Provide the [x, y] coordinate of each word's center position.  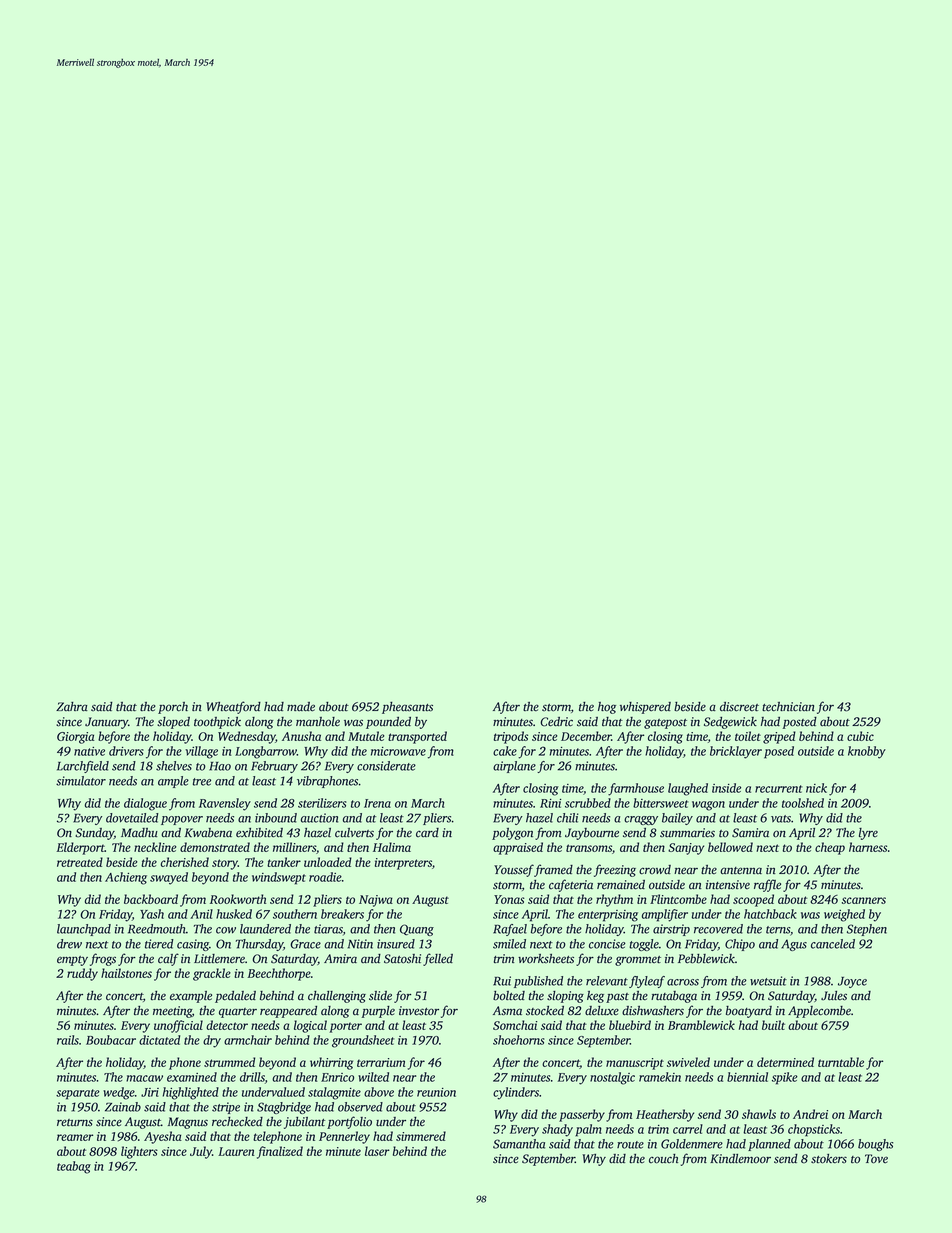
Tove [876, 1159]
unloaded [328, 862]
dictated [159, 1040]
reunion [436, 1092]
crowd [655, 870]
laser [377, 1151]
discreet [739, 707]
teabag [74, 1167]
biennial [747, 1077]
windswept [279, 878]
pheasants [407, 708]
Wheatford [233, 707]
